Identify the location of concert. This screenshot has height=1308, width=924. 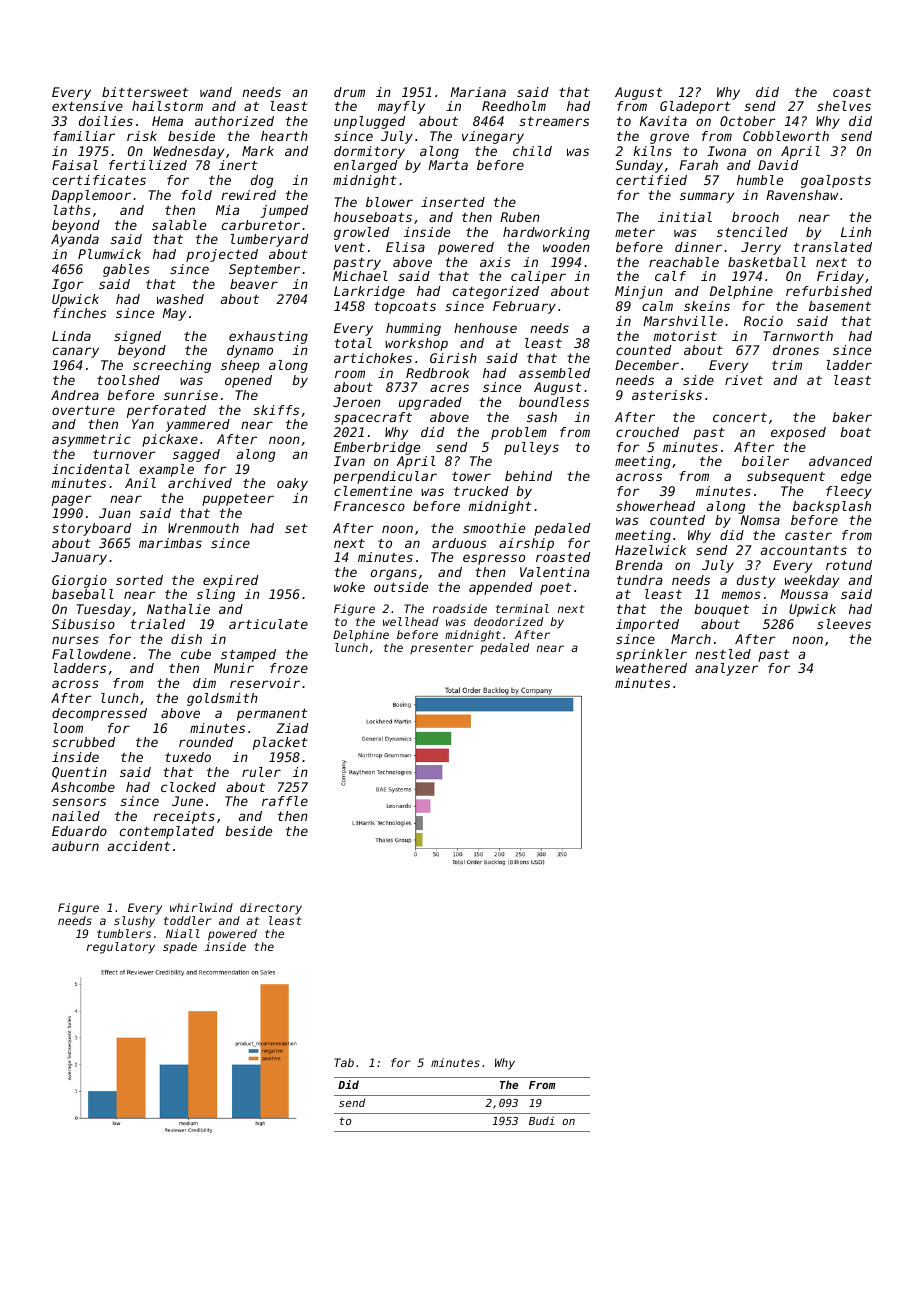
(740, 417).
